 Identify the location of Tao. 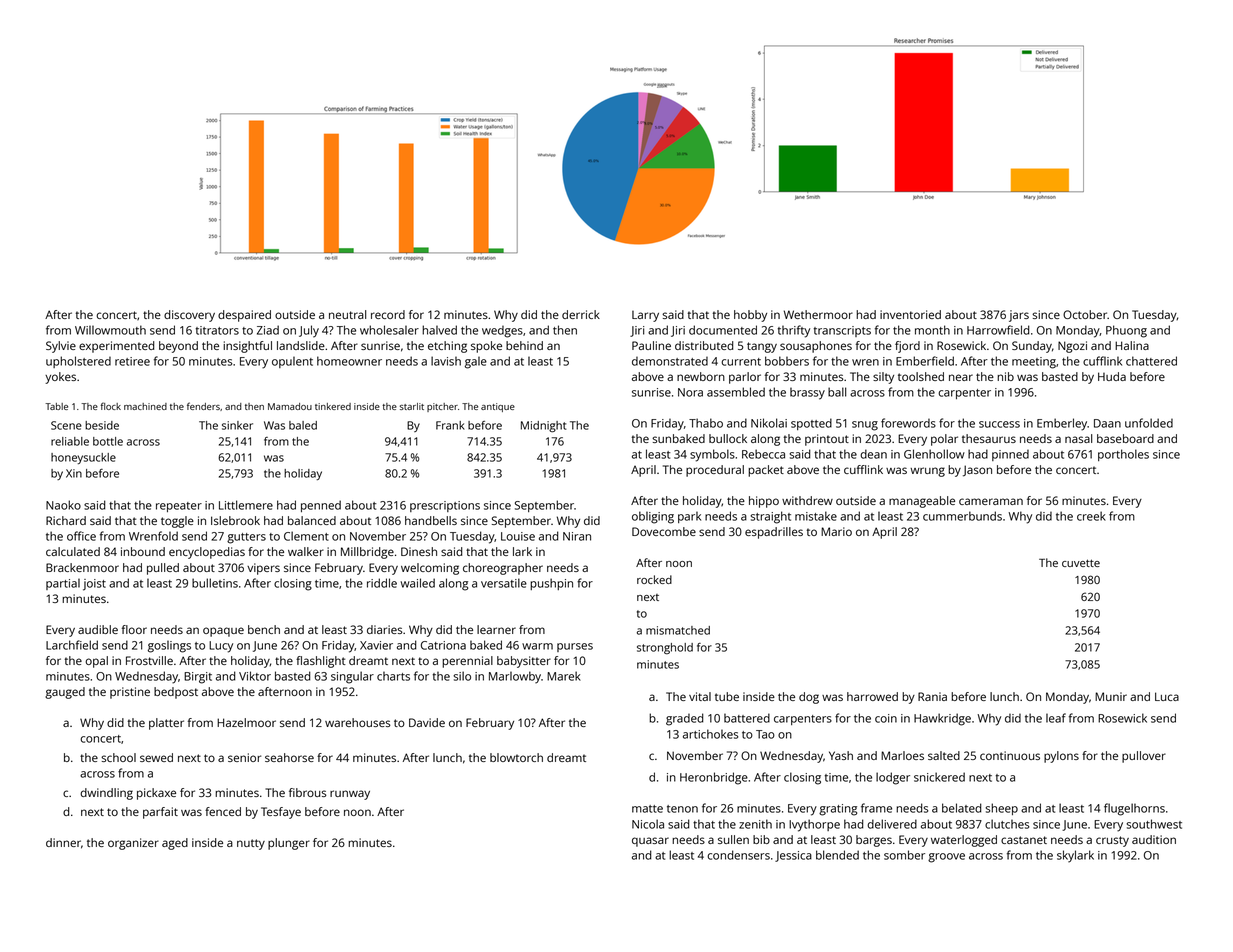
(765, 734).
